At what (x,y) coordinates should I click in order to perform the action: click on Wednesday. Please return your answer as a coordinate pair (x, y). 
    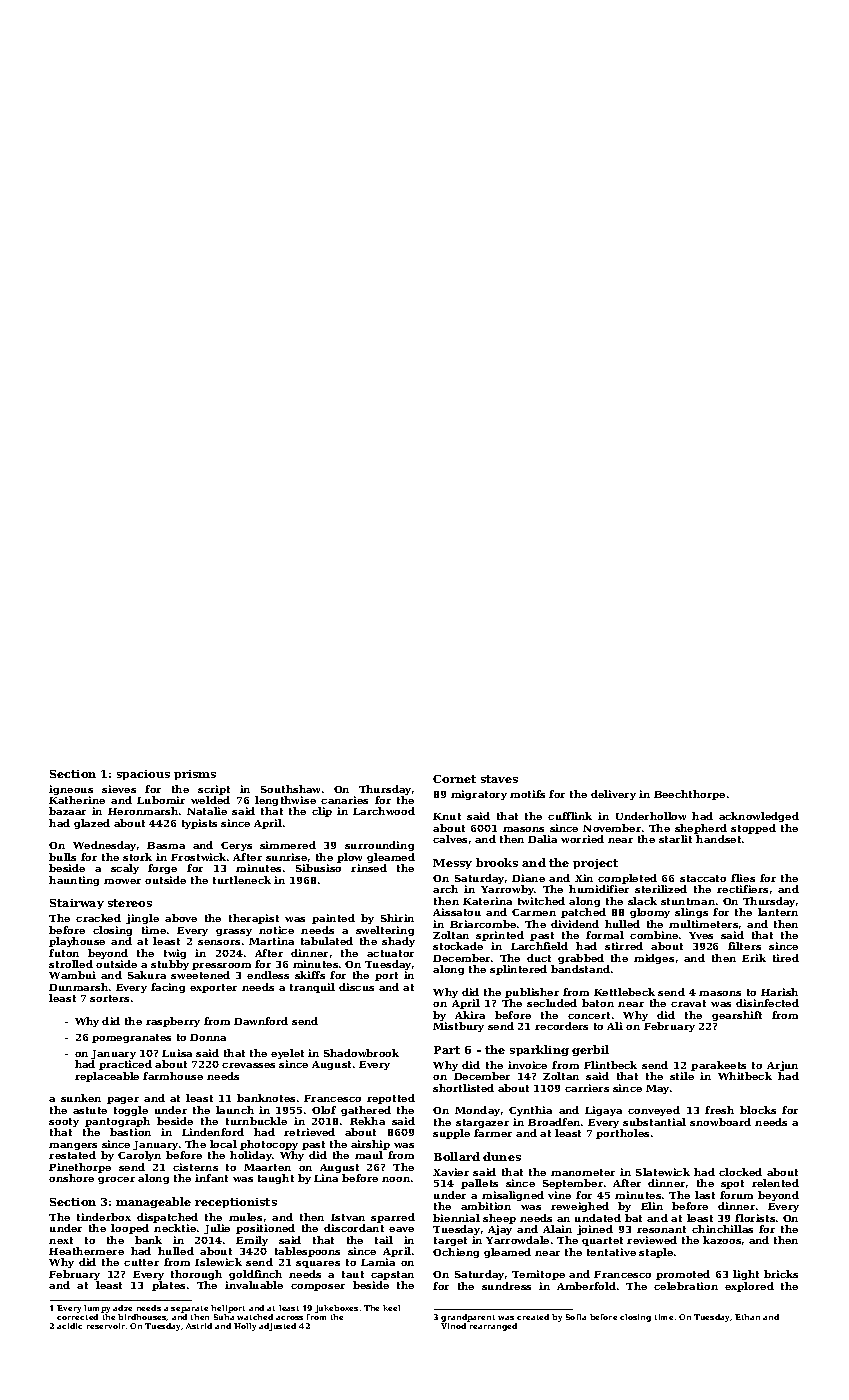
    Looking at the image, I should click on (104, 846).
